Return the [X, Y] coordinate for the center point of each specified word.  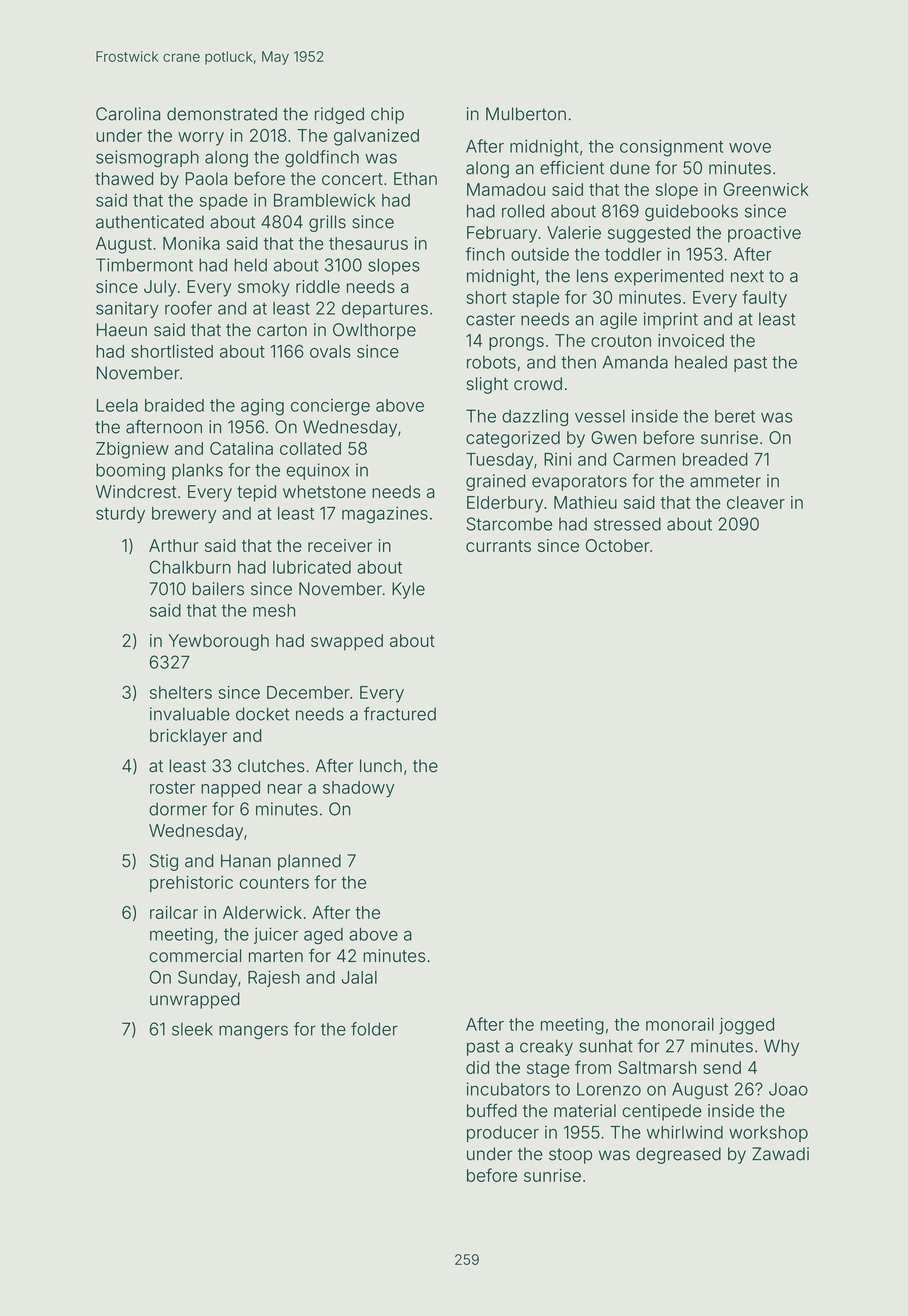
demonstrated [222, 114]
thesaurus [368, 243]
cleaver [756, 502]
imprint [671, 320]
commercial [195, 956]
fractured [400, 714]
